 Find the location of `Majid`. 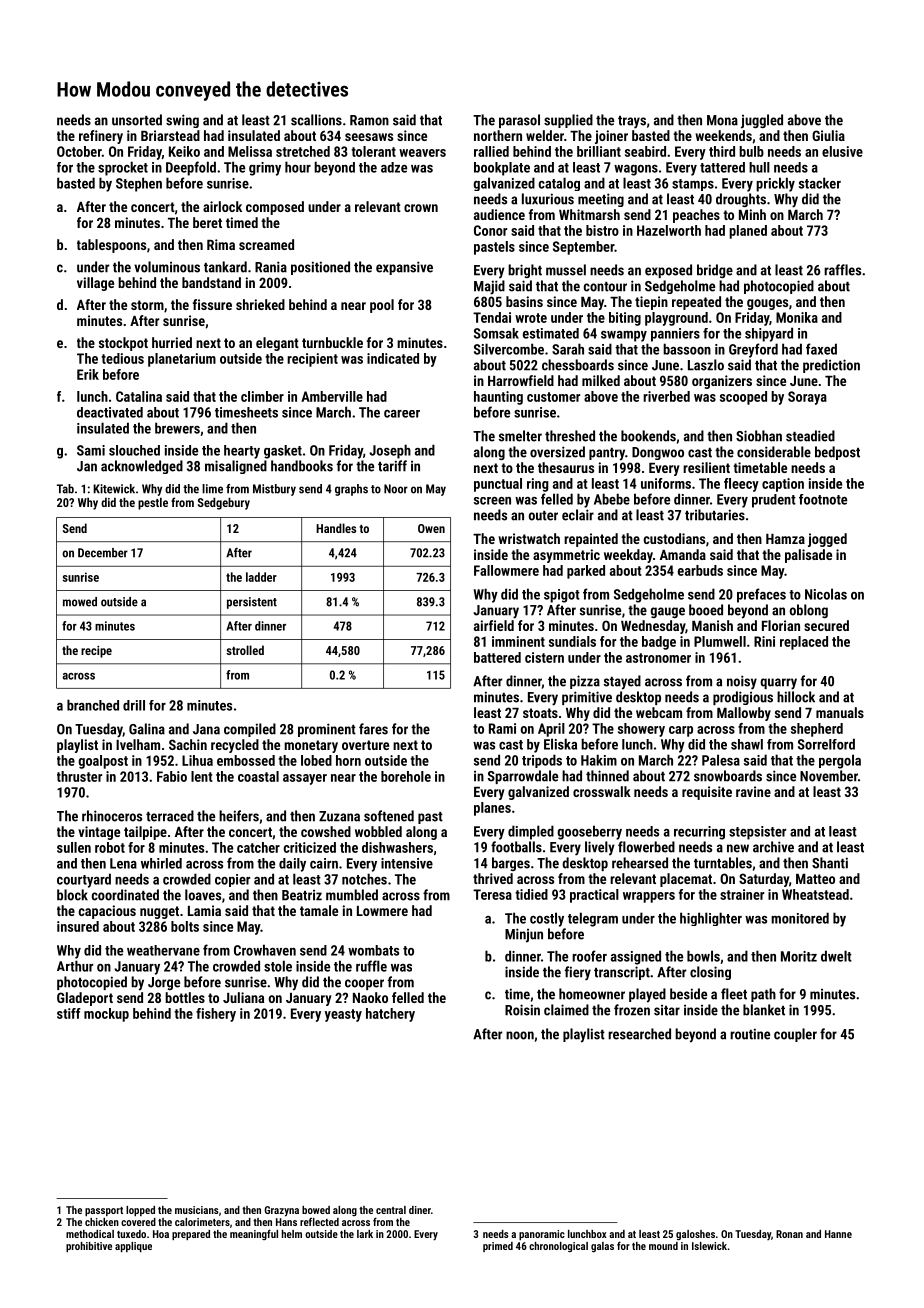

Majid is located at coordinates (489, 287).
